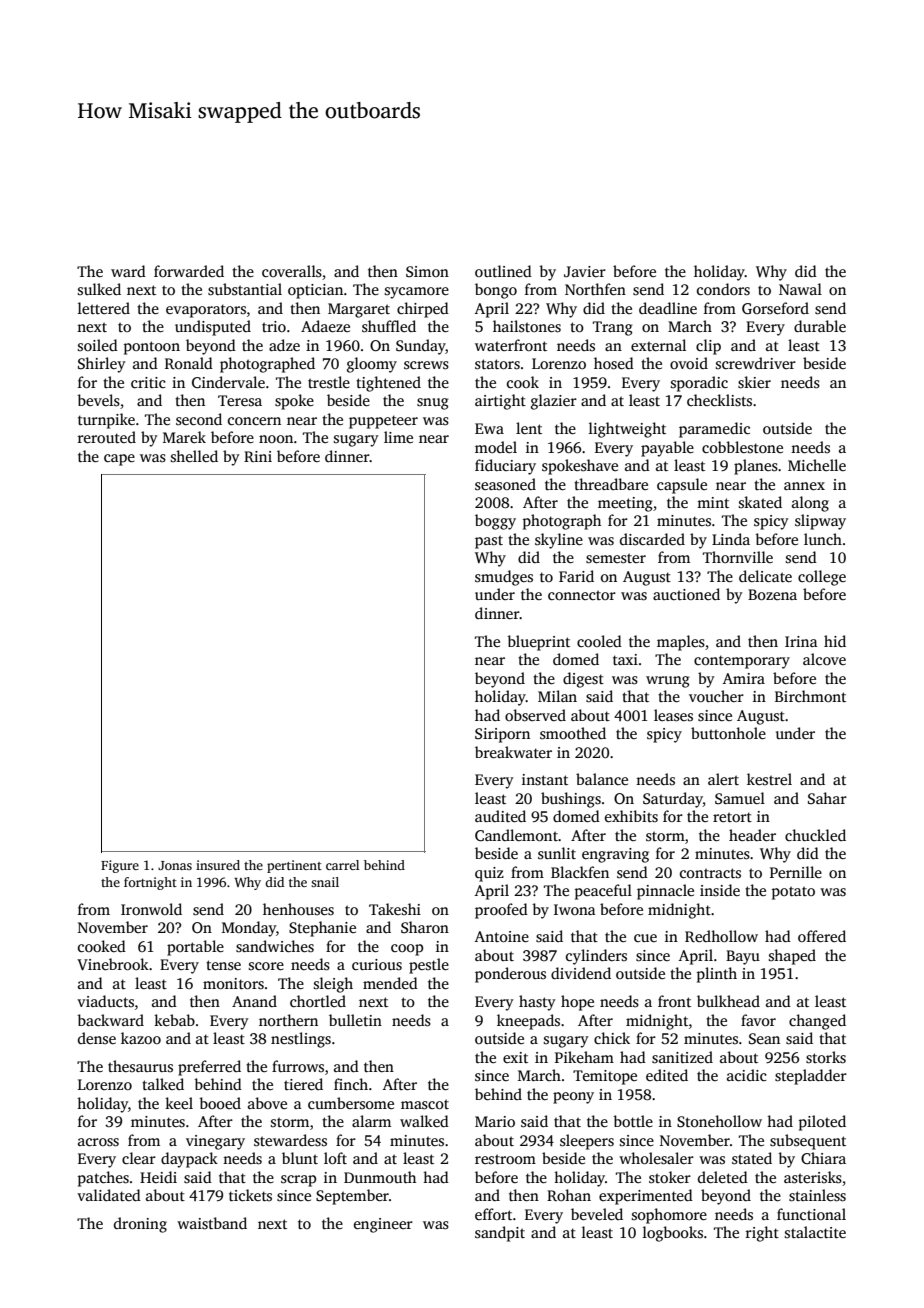 The height and width of the page is (1308, 924). Describe the element at coordinates (815, 1232) in the page. I see `stalactite` at that location.
